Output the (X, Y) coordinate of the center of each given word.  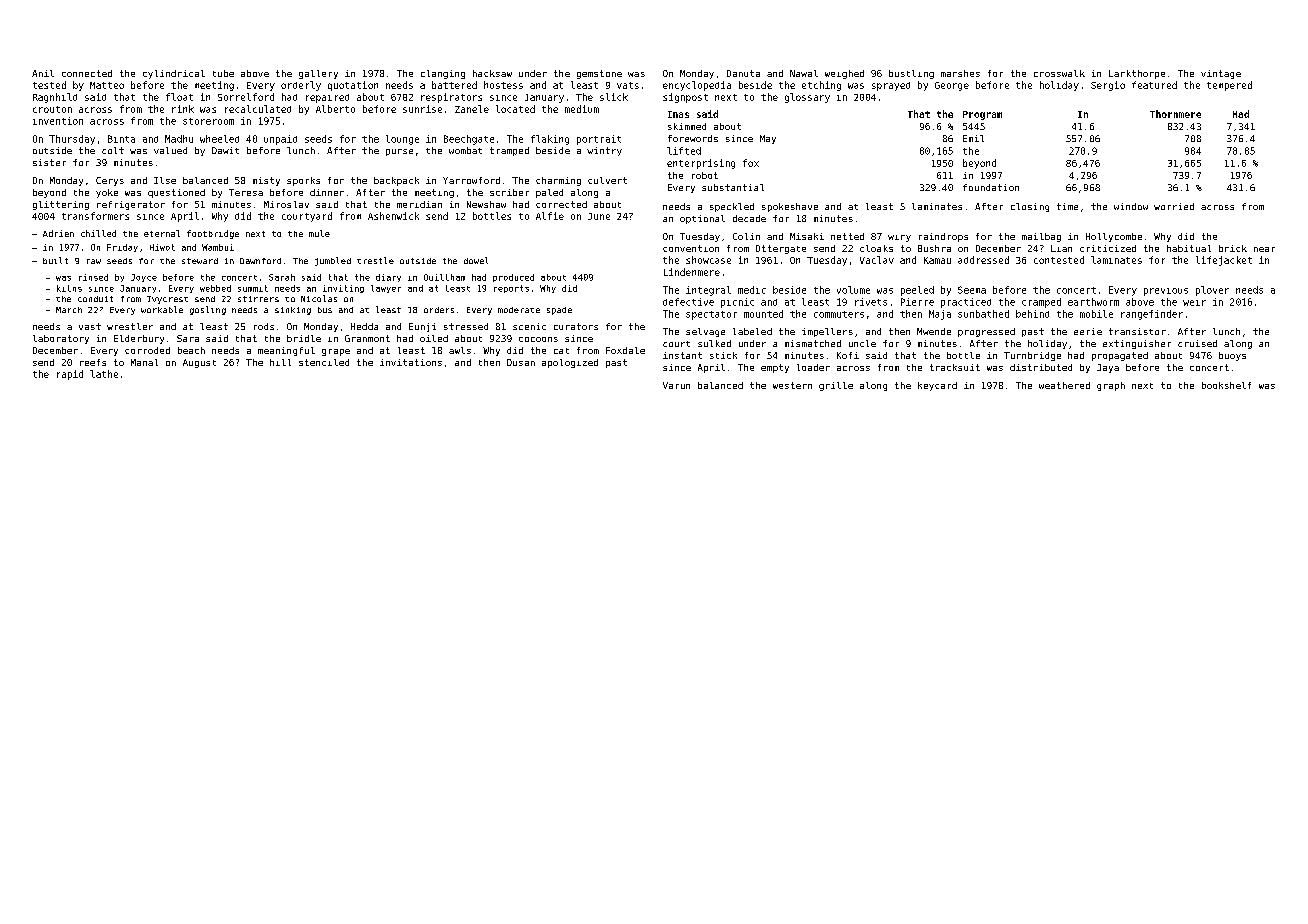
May (768, 139)
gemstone (599, 74)
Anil (43, 73)
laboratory (61, 339)
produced (513, 278)
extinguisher (1137, 344)
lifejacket (1224, 261)
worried (1174, 206)
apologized (570, 363)
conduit (95, 299)
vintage (1221, 74)
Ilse (165, 180)
